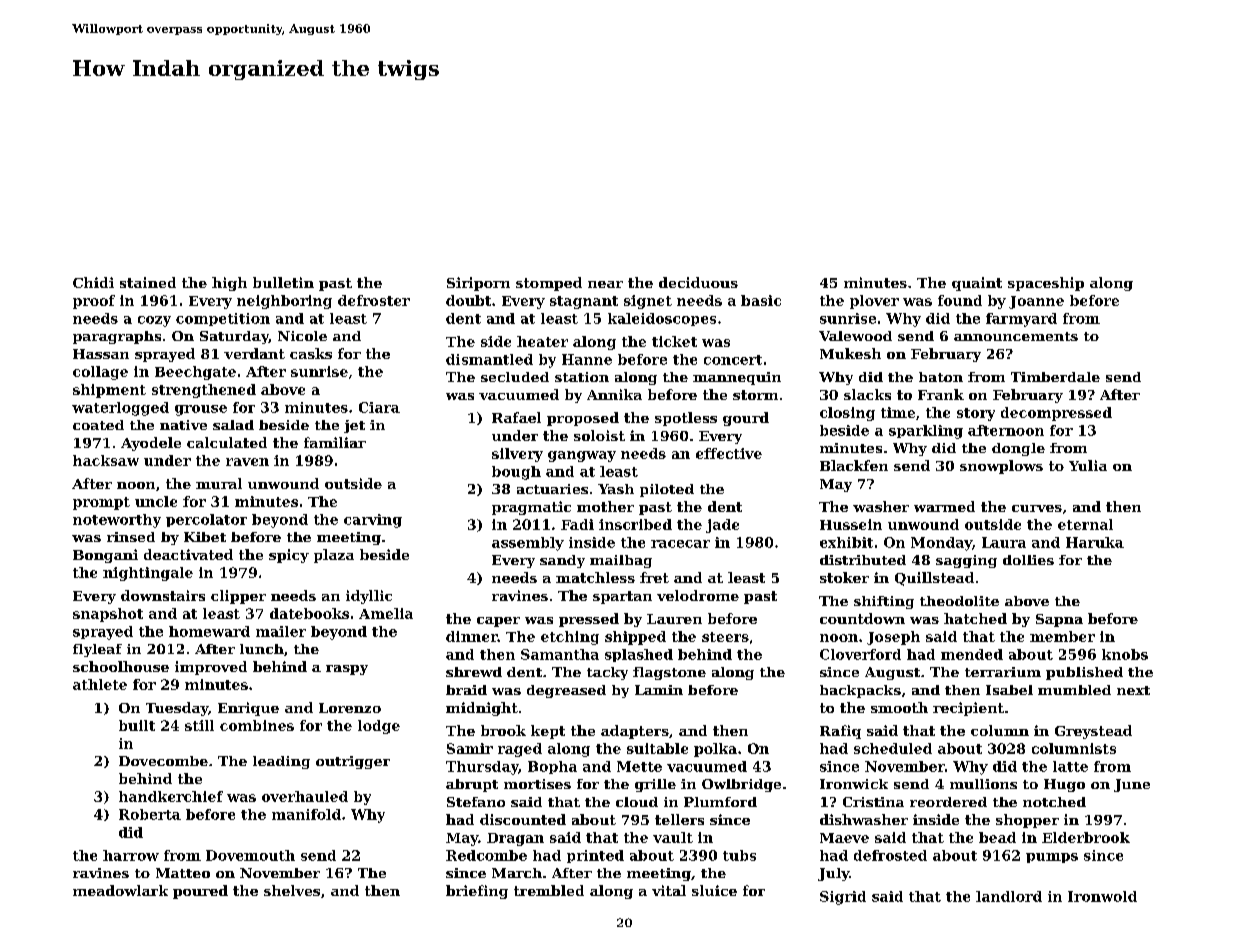 The height and width of the screenshot is (952, 1233). Describe the element at coordinates (1046, 284) in the screenshot. I see `spaceship` at that location.
